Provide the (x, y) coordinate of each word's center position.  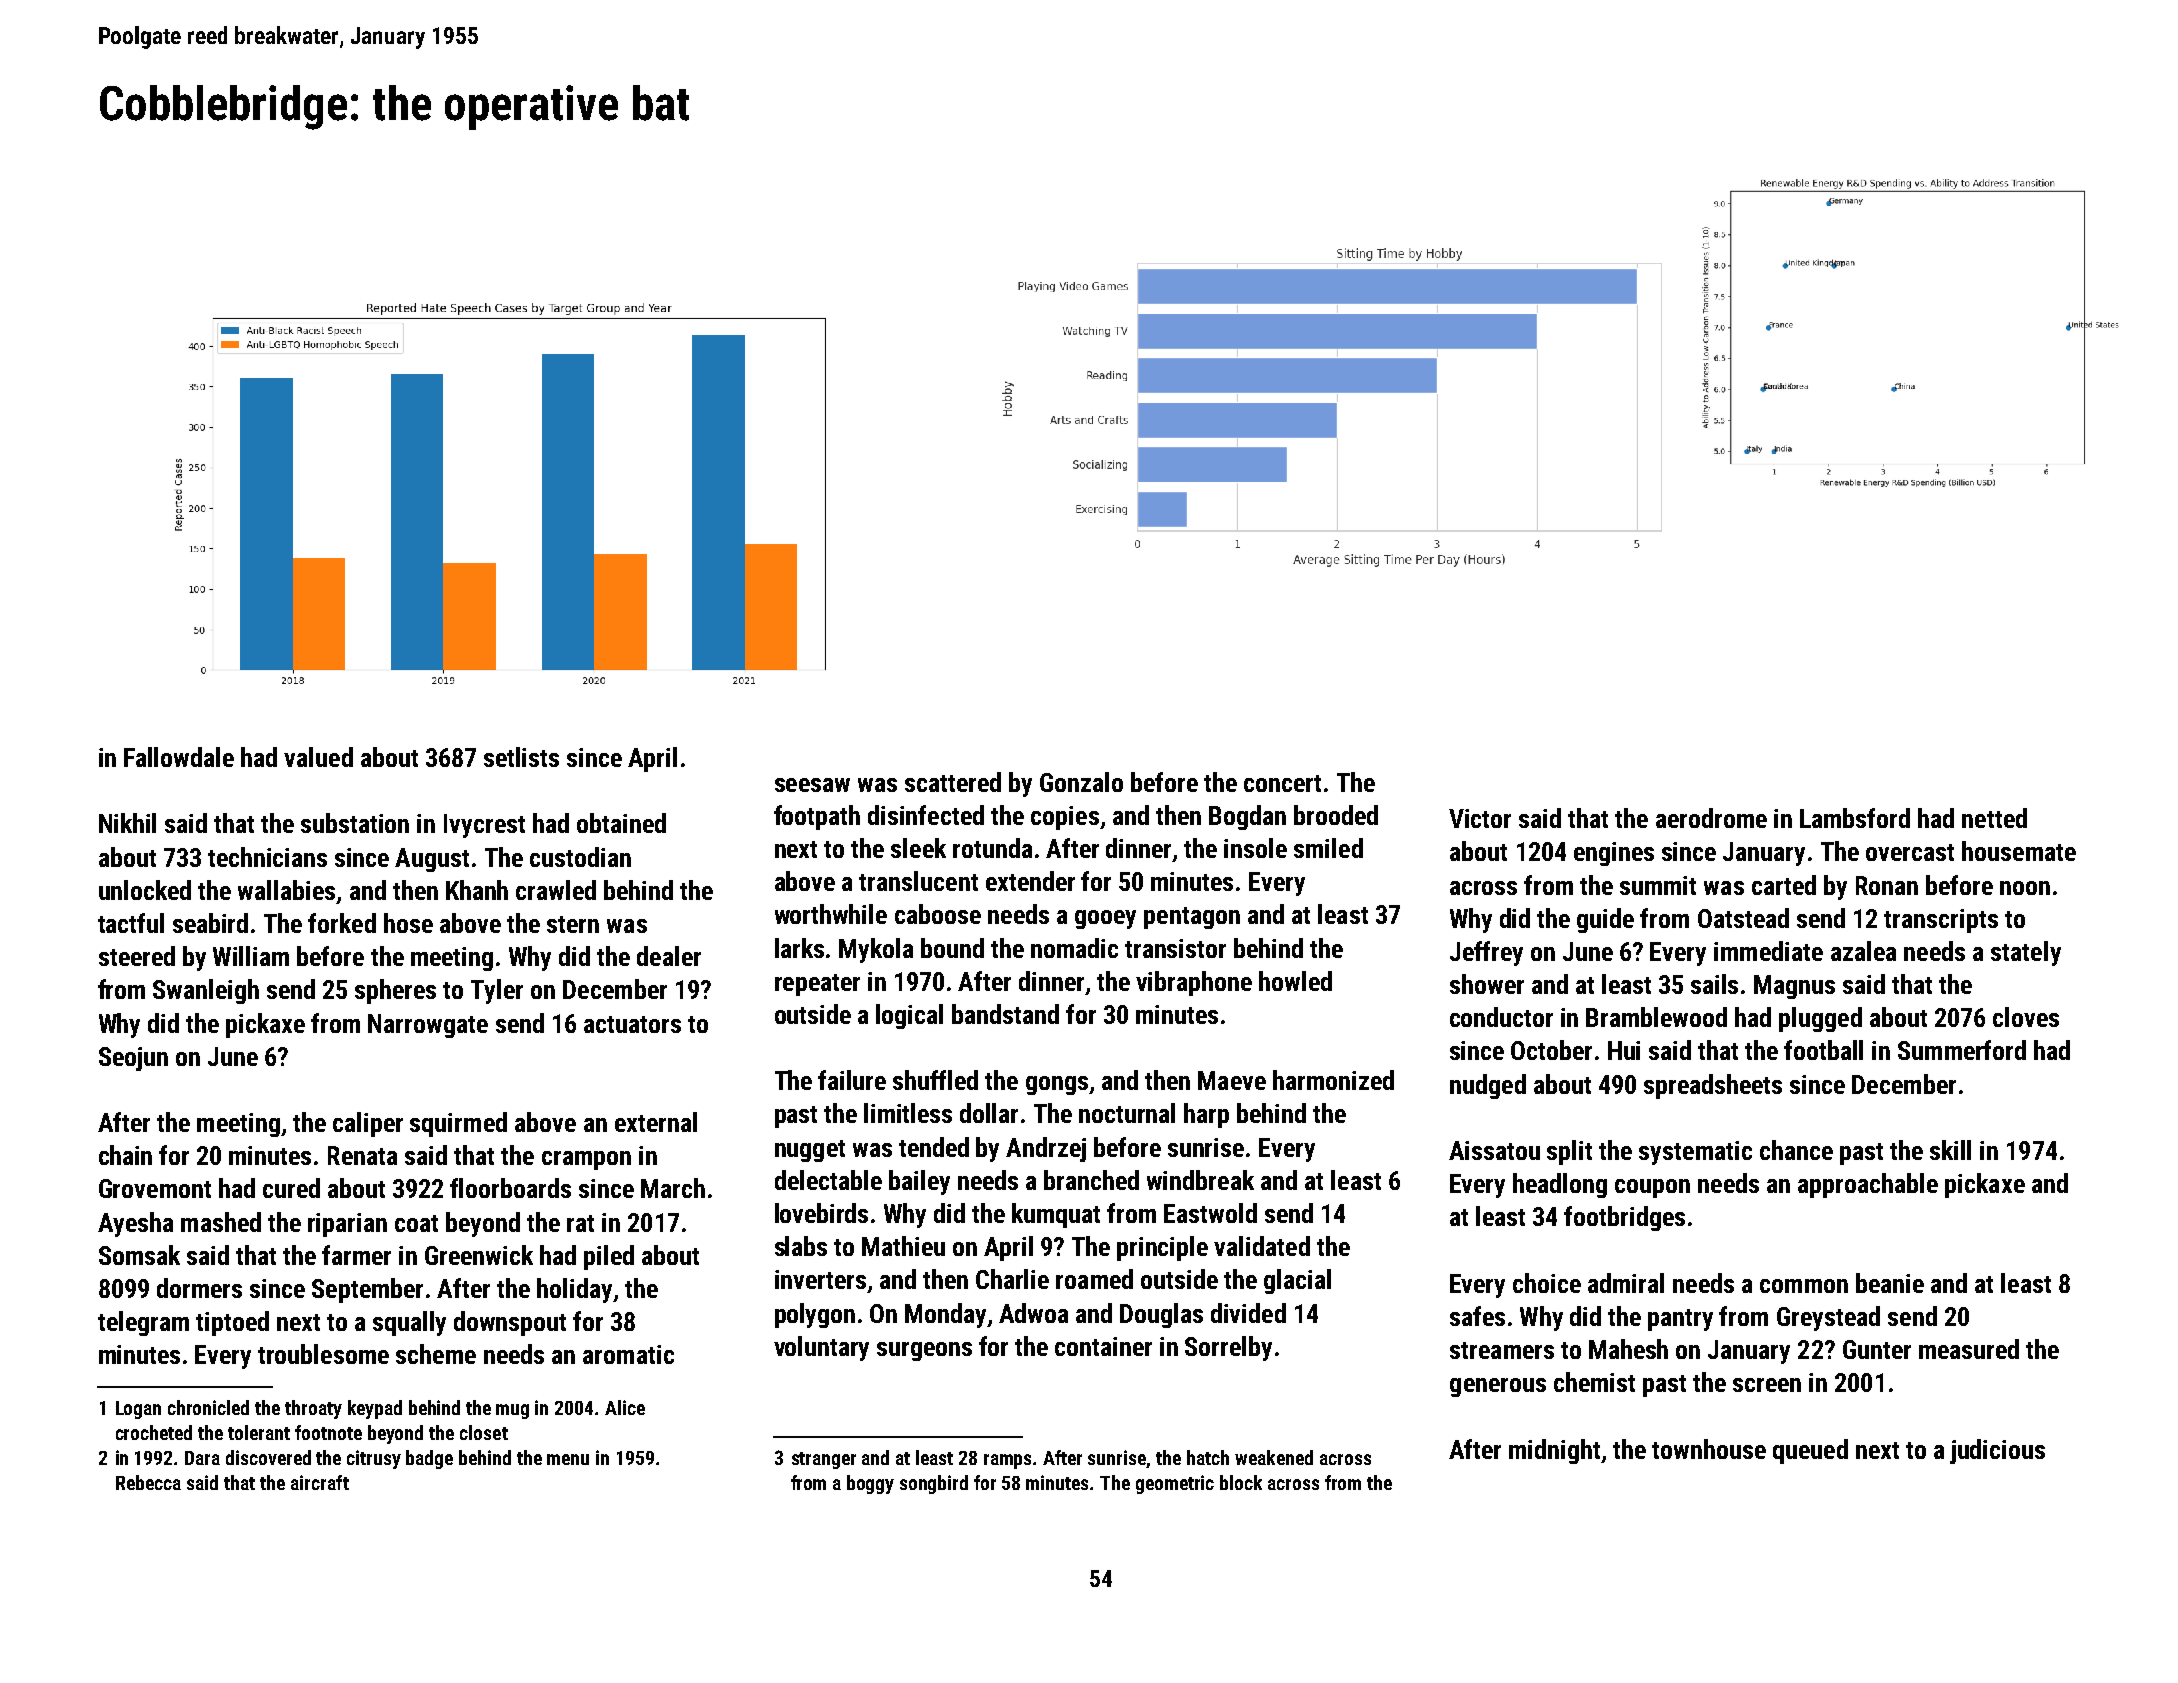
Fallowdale (179, 757)
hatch (1208, 1457)
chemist (1594, 1382)
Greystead (1828, 1318)
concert (1282, 783)
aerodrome (1711, 818)
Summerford (1962, 1050)
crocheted (154, 1432)
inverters (820, 1279)
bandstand (1005, 1014)
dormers (199, 1288)
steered (137, 956)
